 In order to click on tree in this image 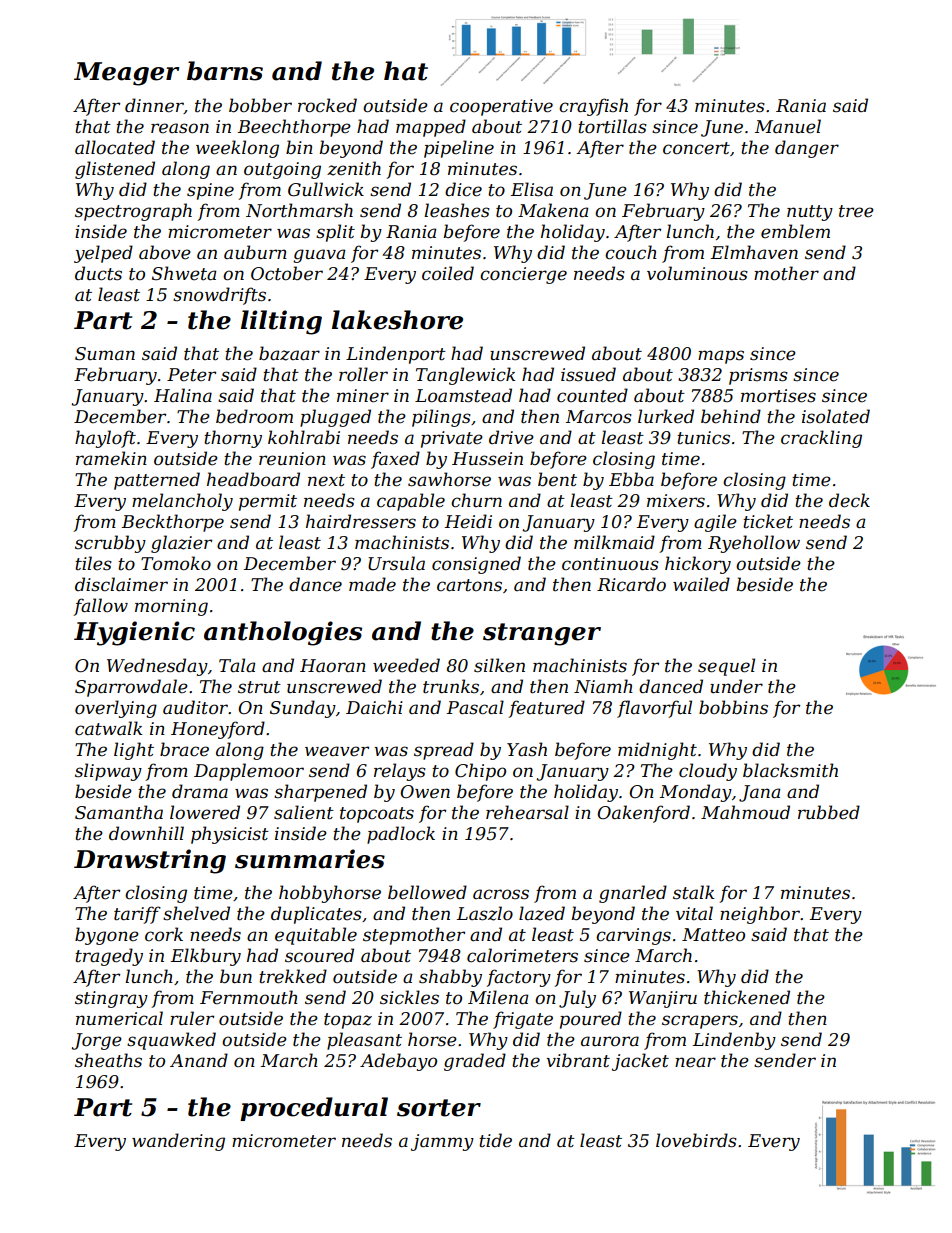, I will do `click(856, 211)`.
